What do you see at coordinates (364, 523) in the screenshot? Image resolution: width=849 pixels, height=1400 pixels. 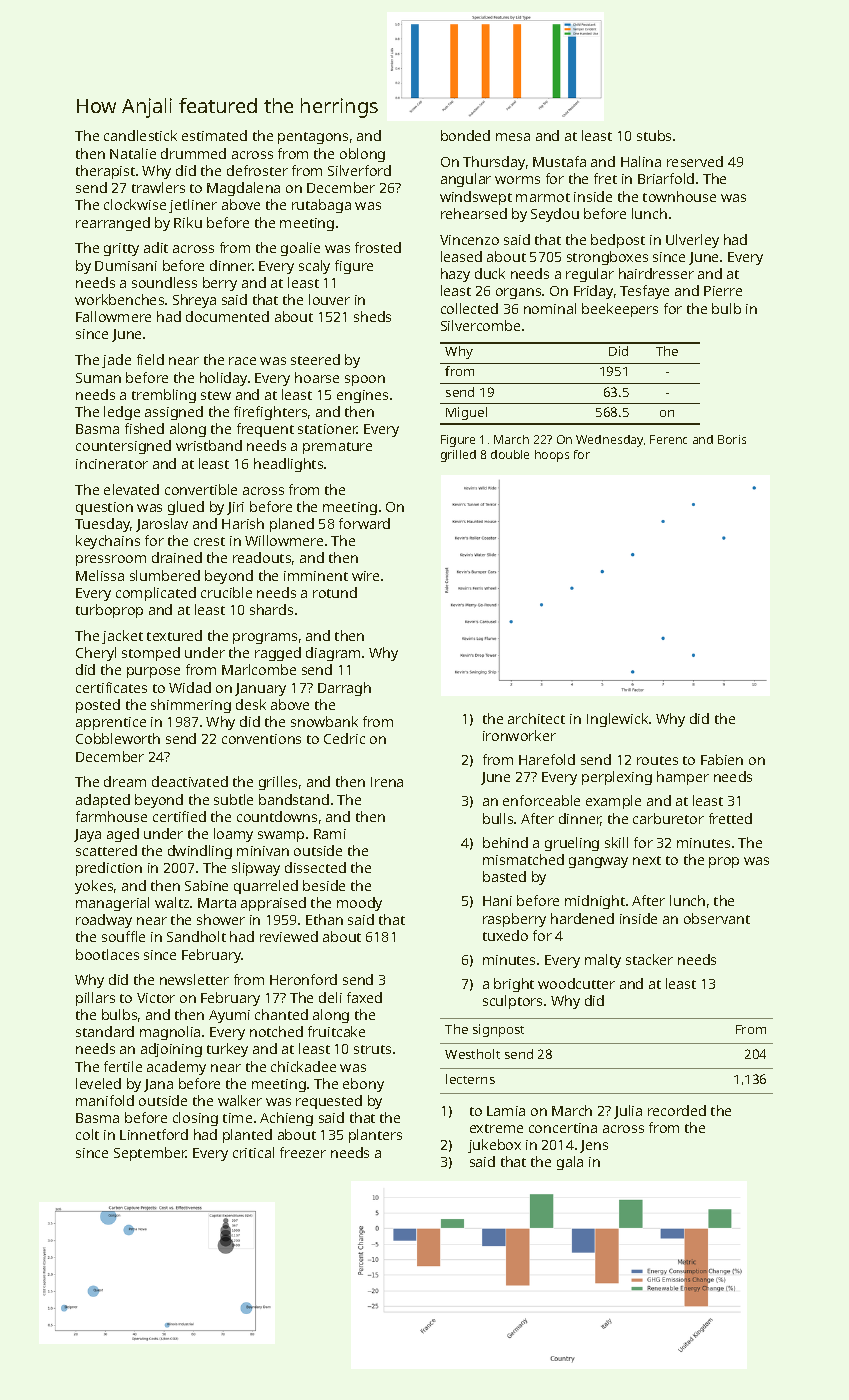 I see `forward` at bounding box center [364, 523].
